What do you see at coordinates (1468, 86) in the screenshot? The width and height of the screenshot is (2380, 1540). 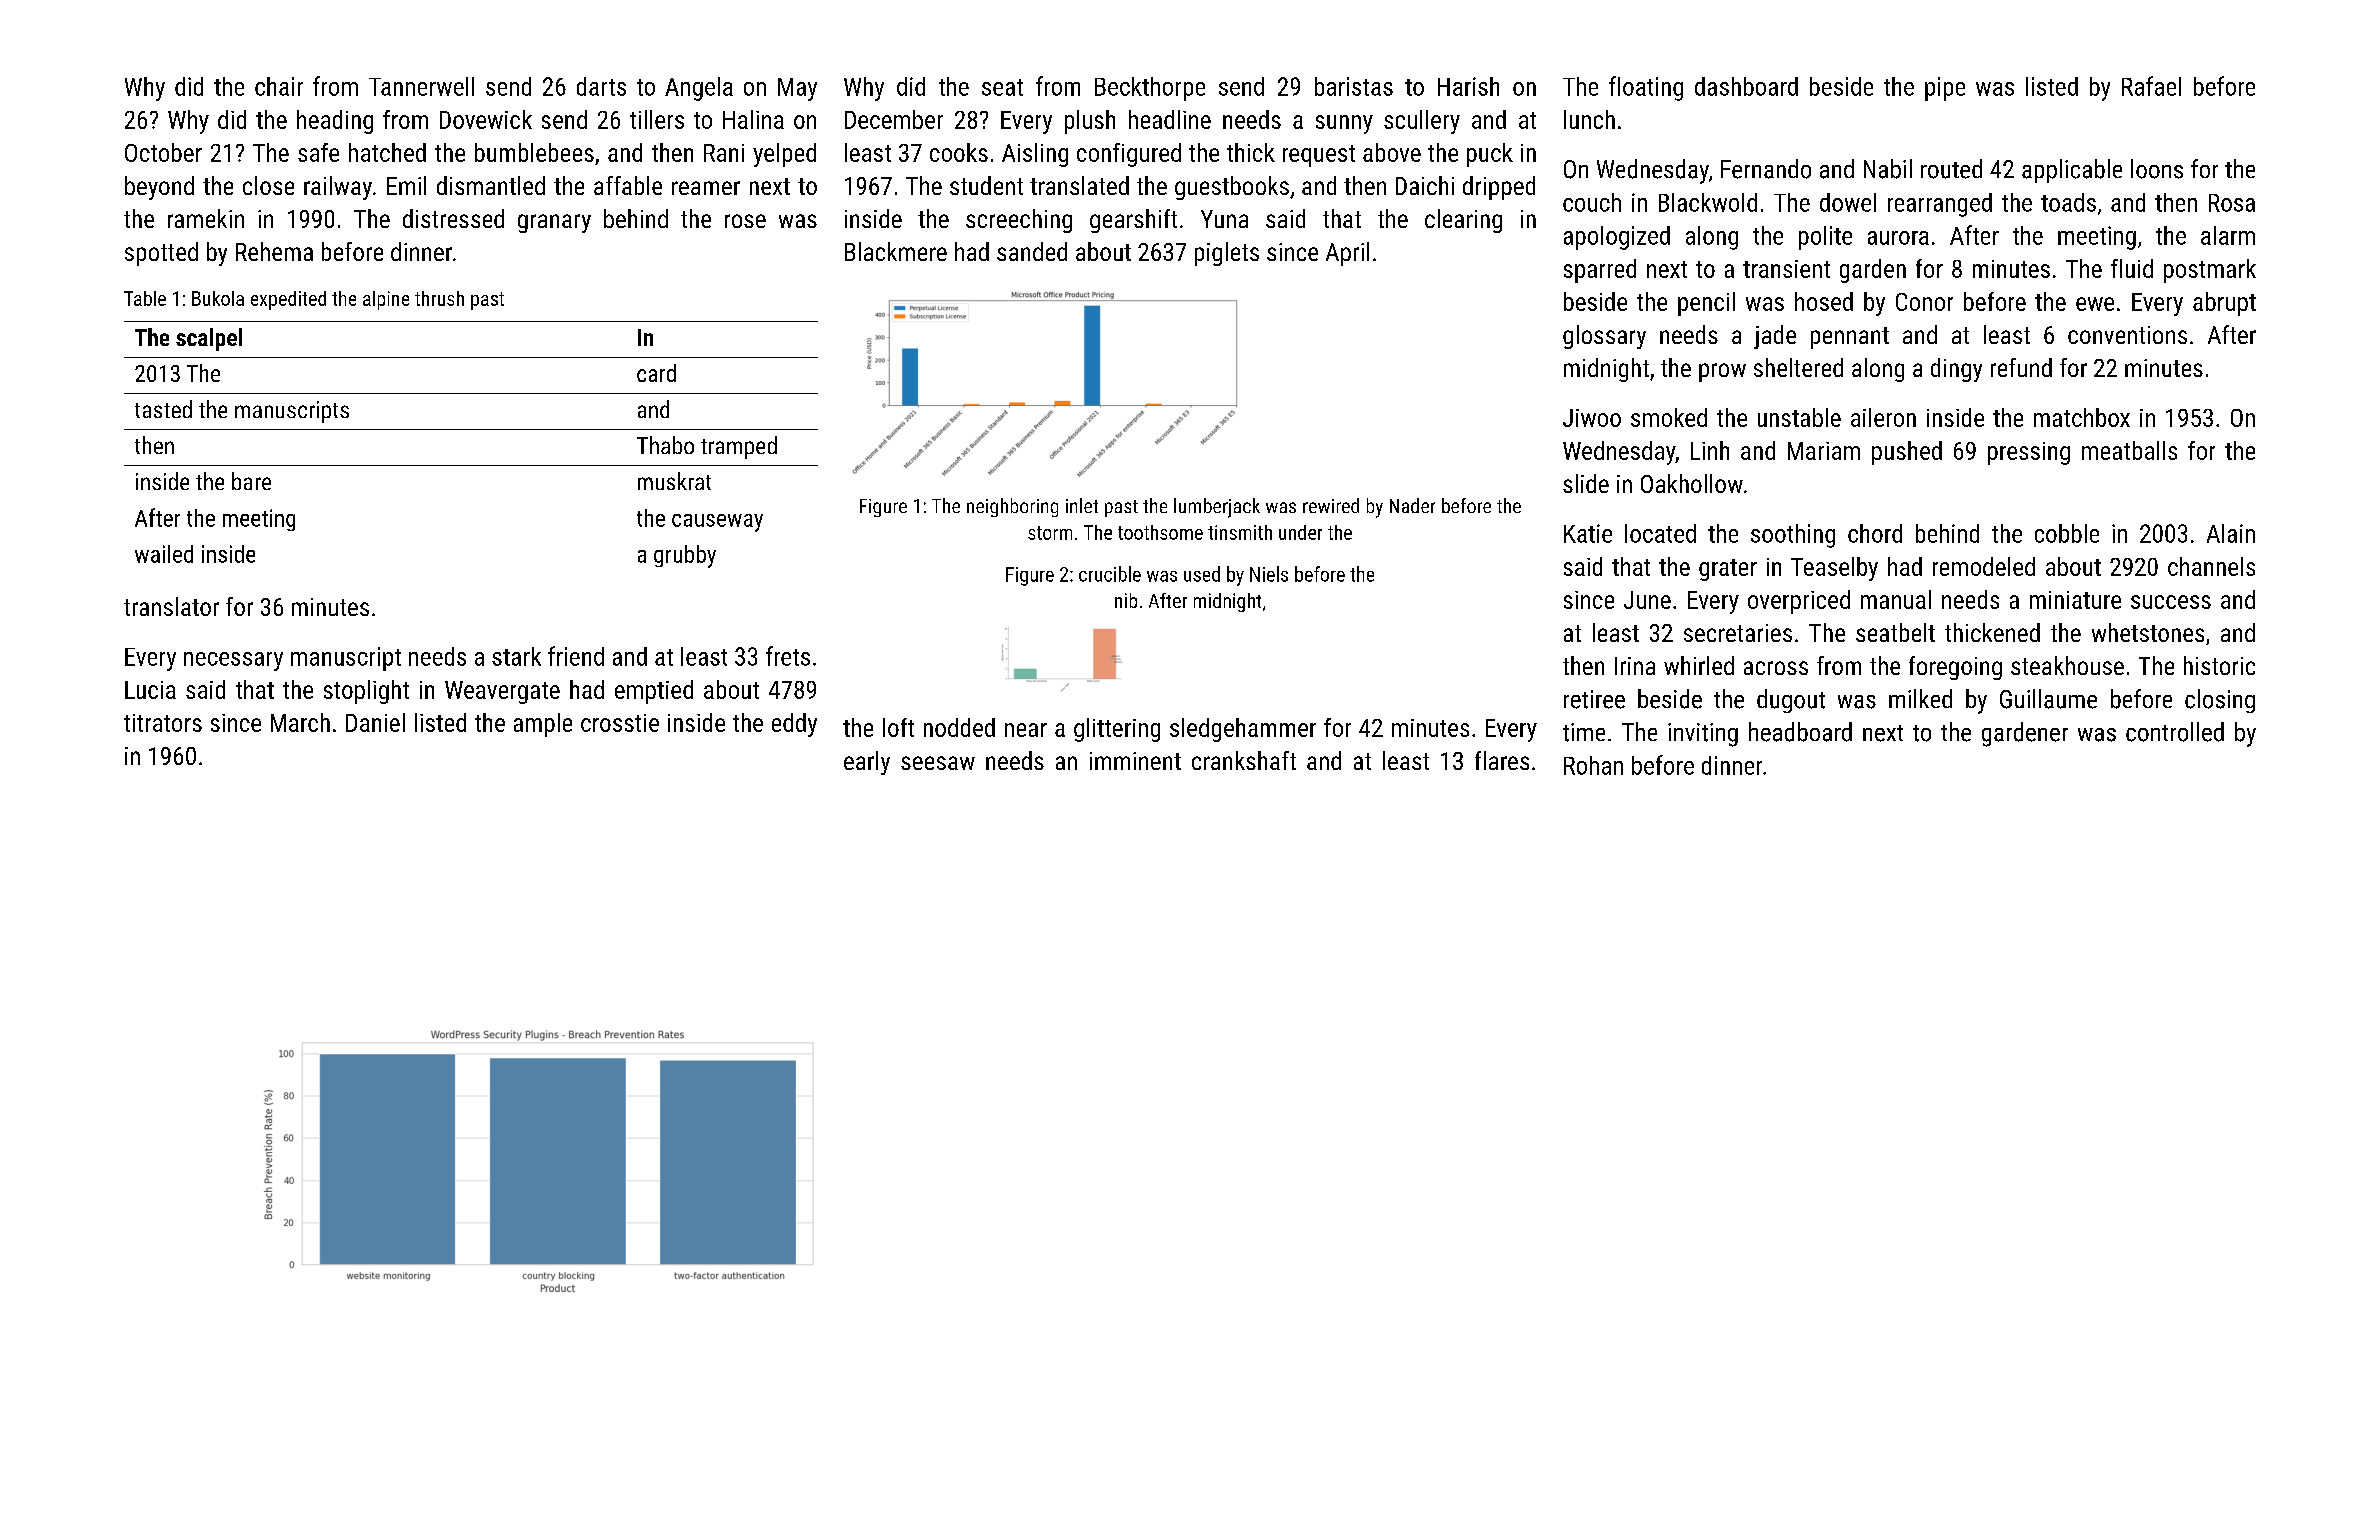 I see `Harish` at bounding box center [1468, 86].
